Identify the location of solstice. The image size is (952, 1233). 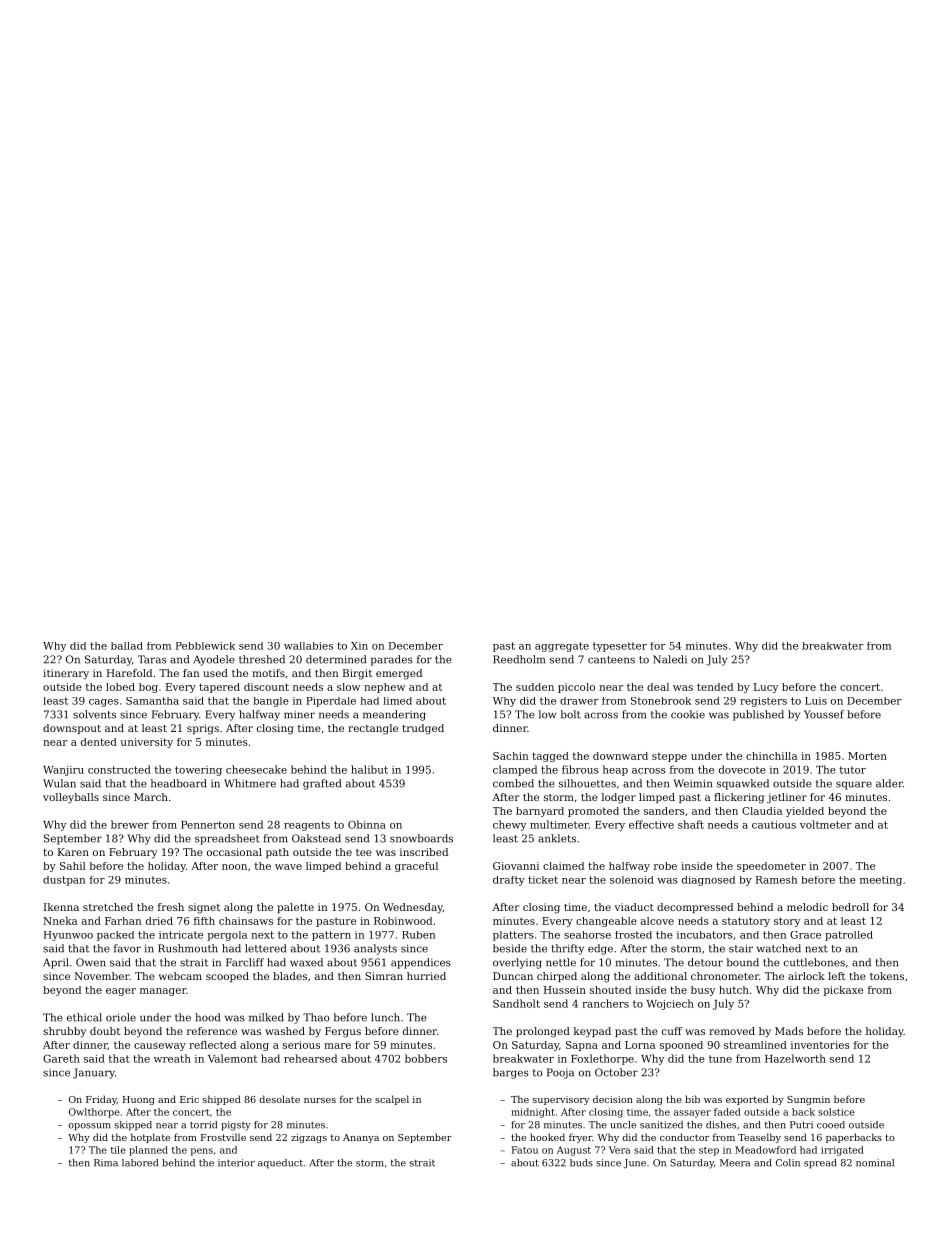
(836, 1112).
